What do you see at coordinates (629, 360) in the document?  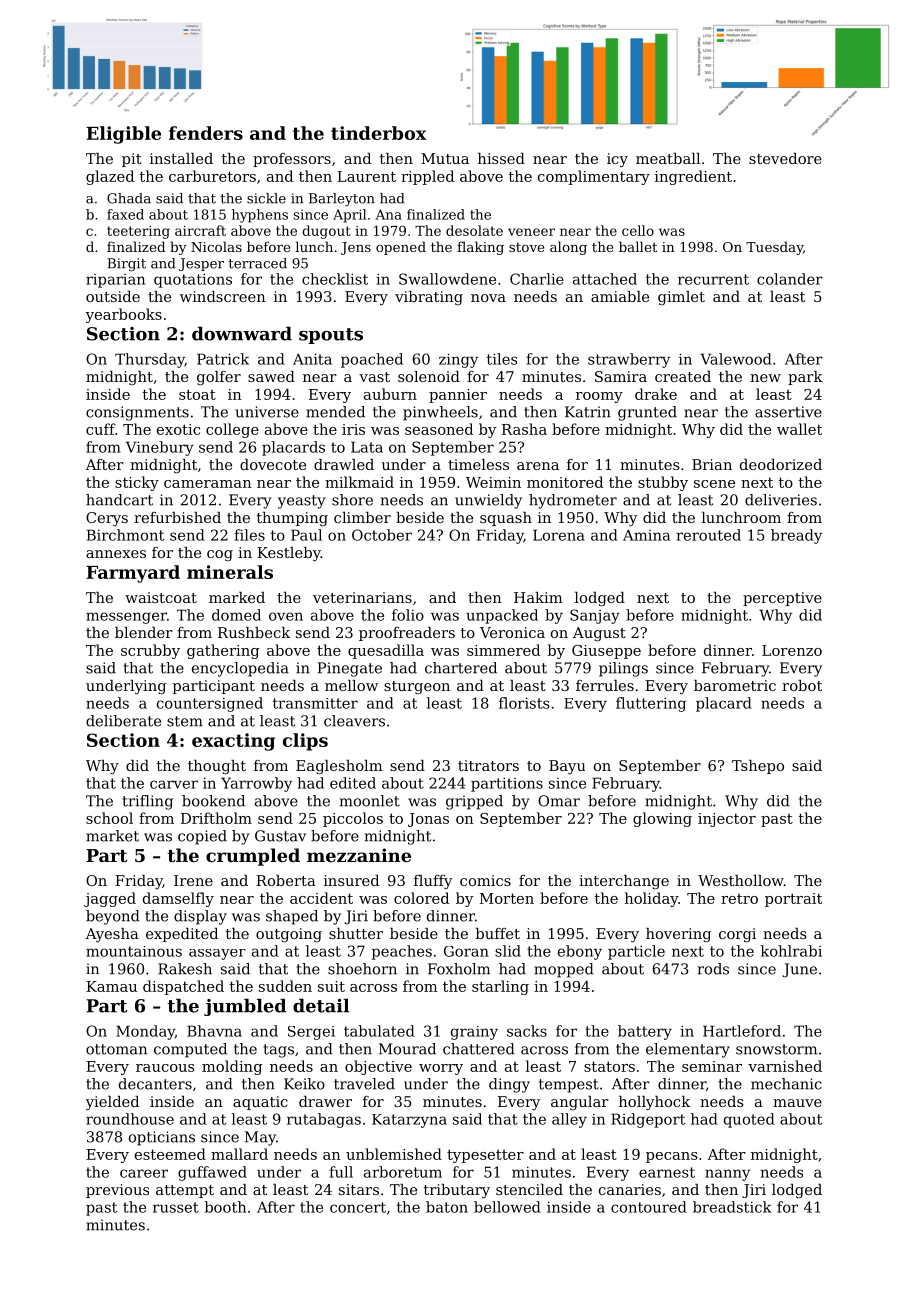 I see `strawberry` at bounding box center [629, 360].
